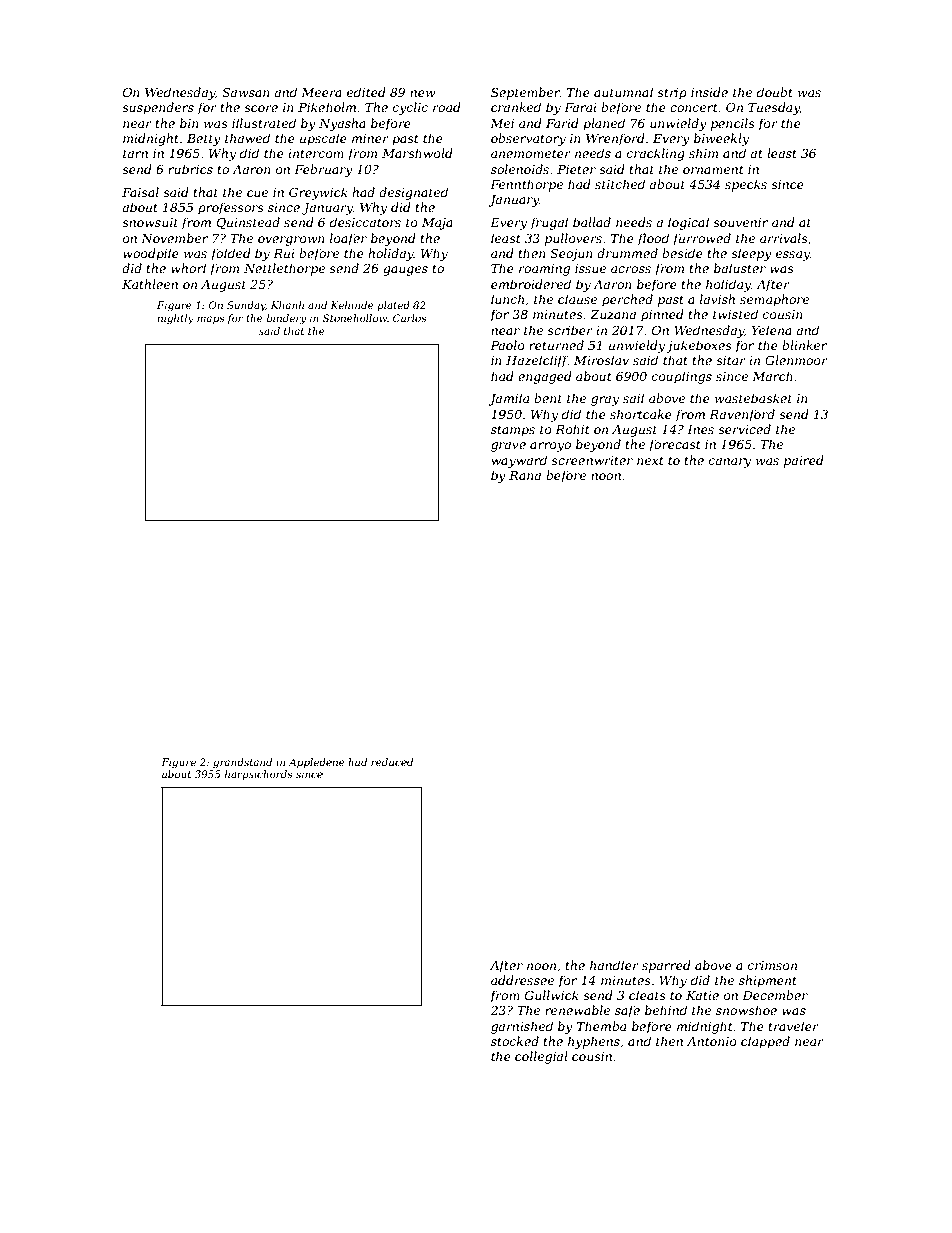 This image has width=952, height=1233. What do you see at coordinates (242, 763) in the image?
I see `grandstand` at bounding box center [242, 763].
